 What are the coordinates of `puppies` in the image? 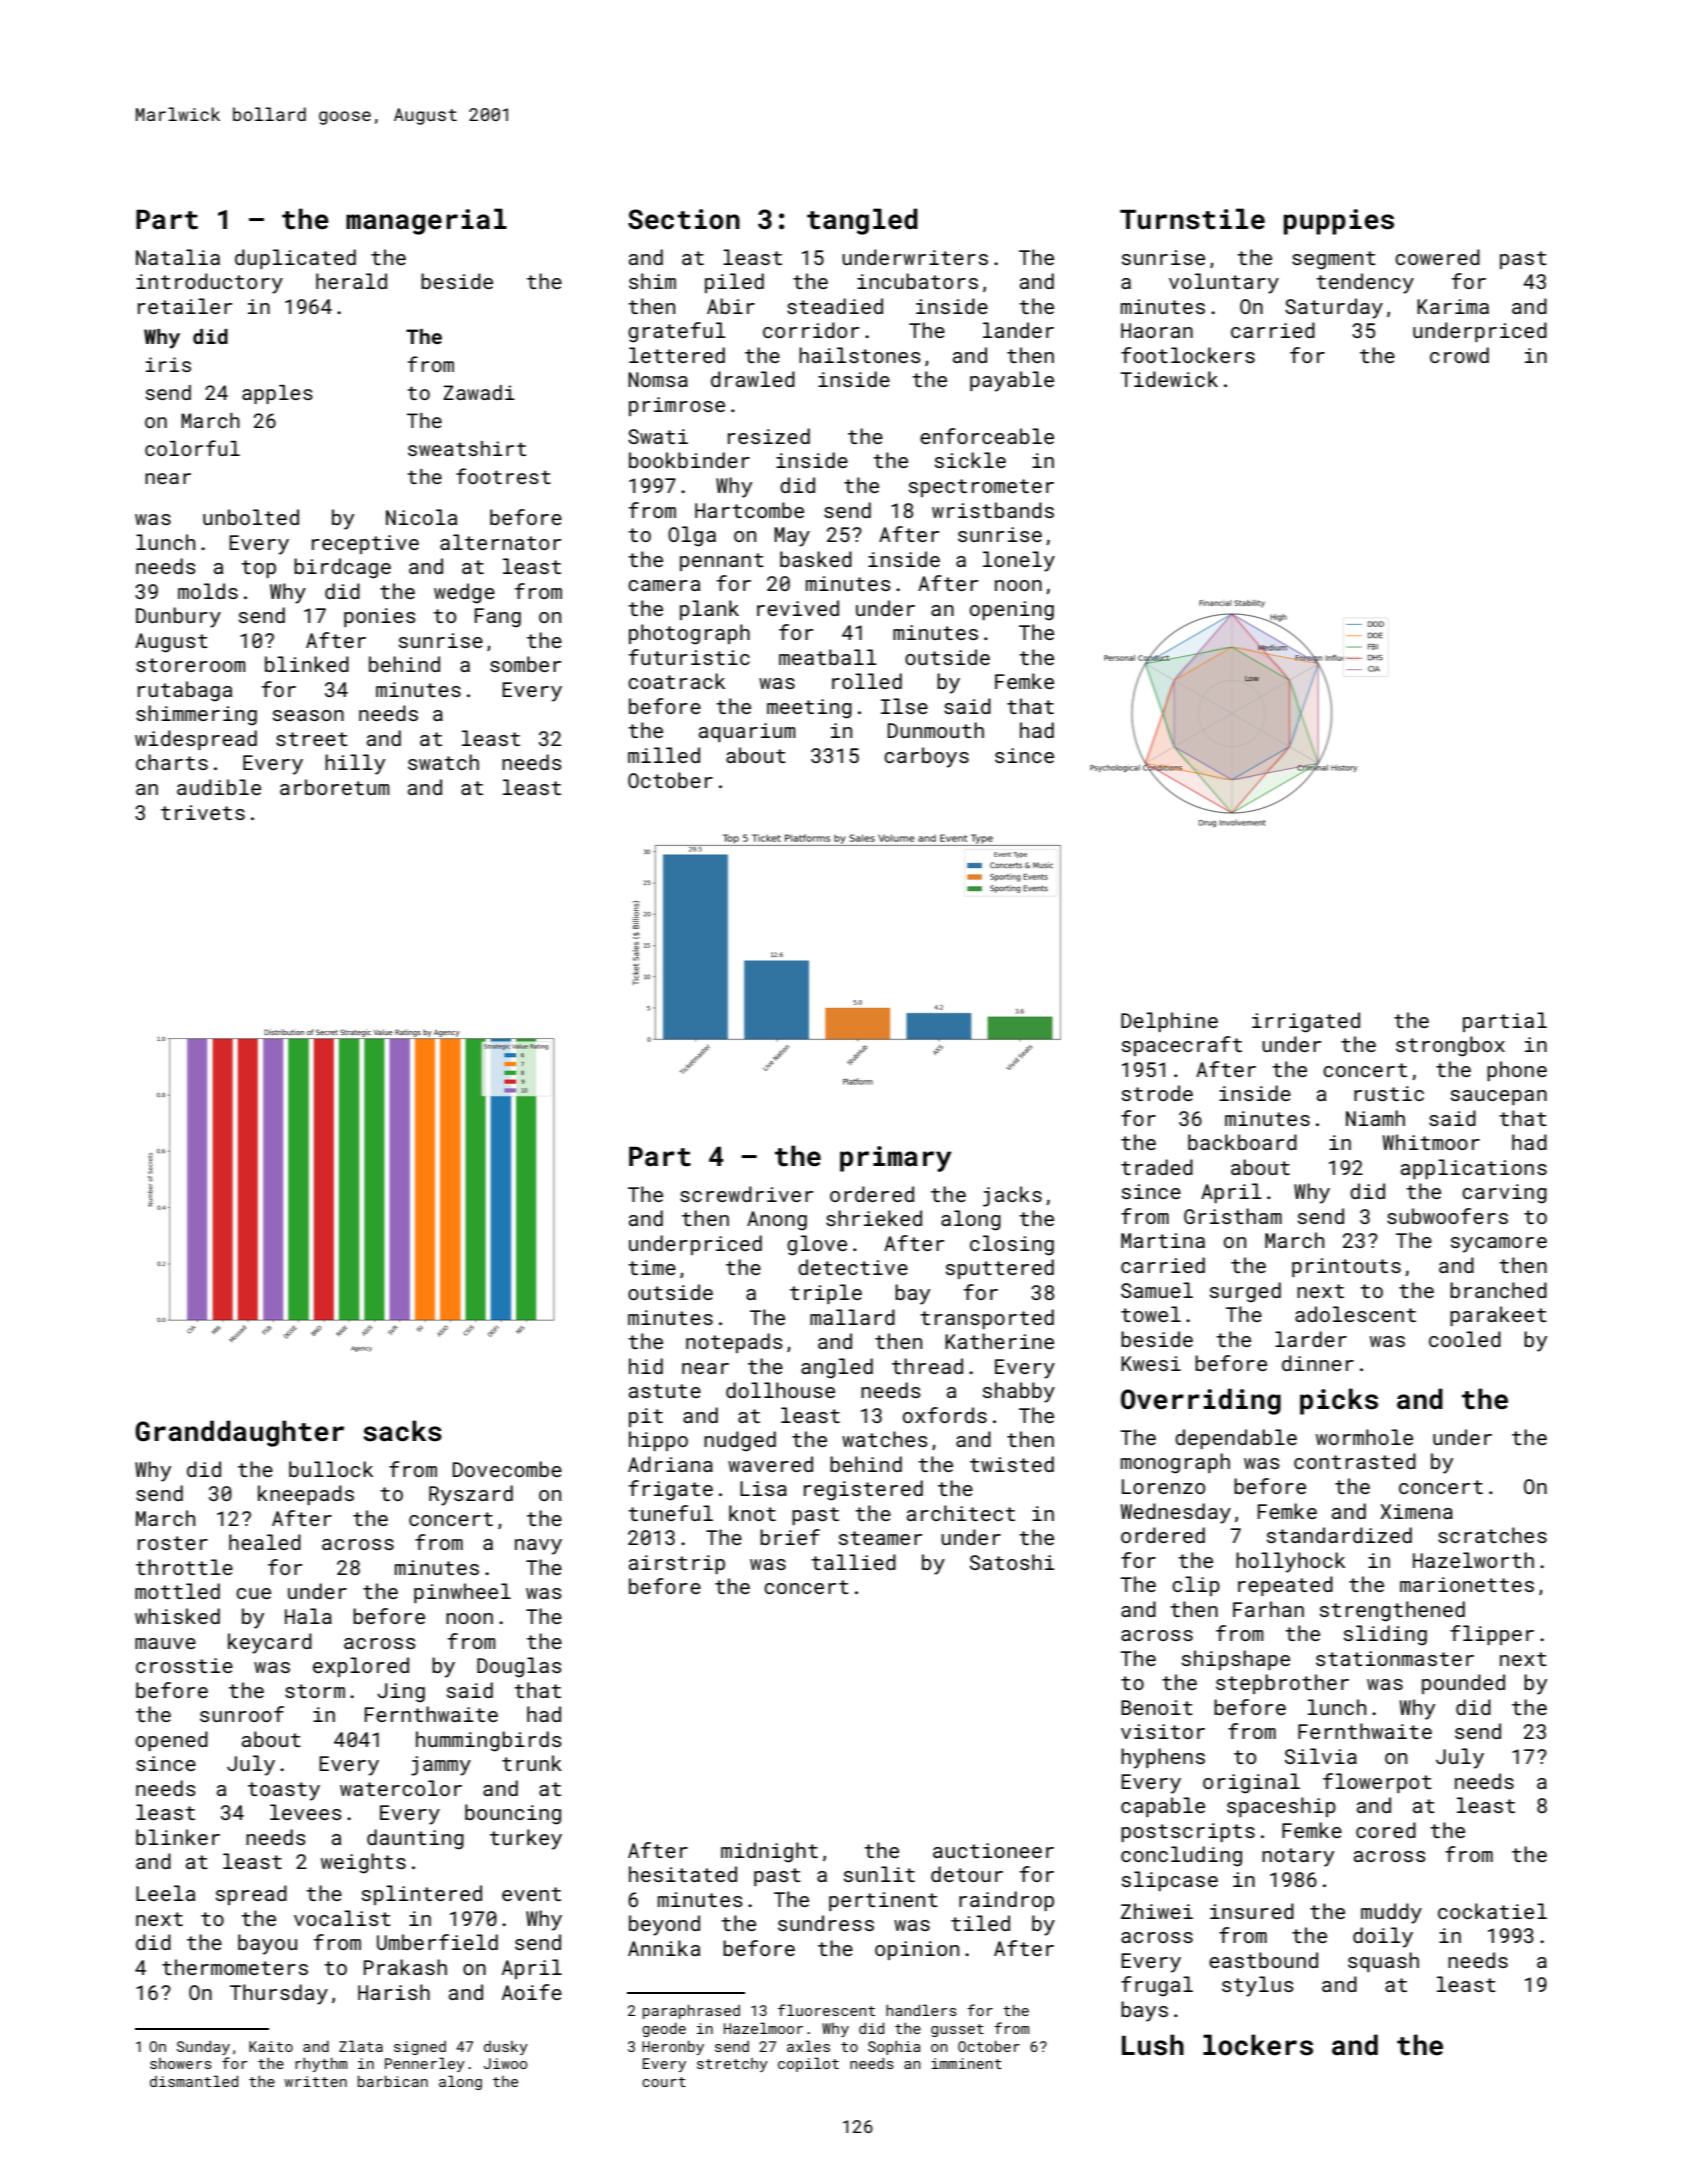 It's located at (1339, 222).
